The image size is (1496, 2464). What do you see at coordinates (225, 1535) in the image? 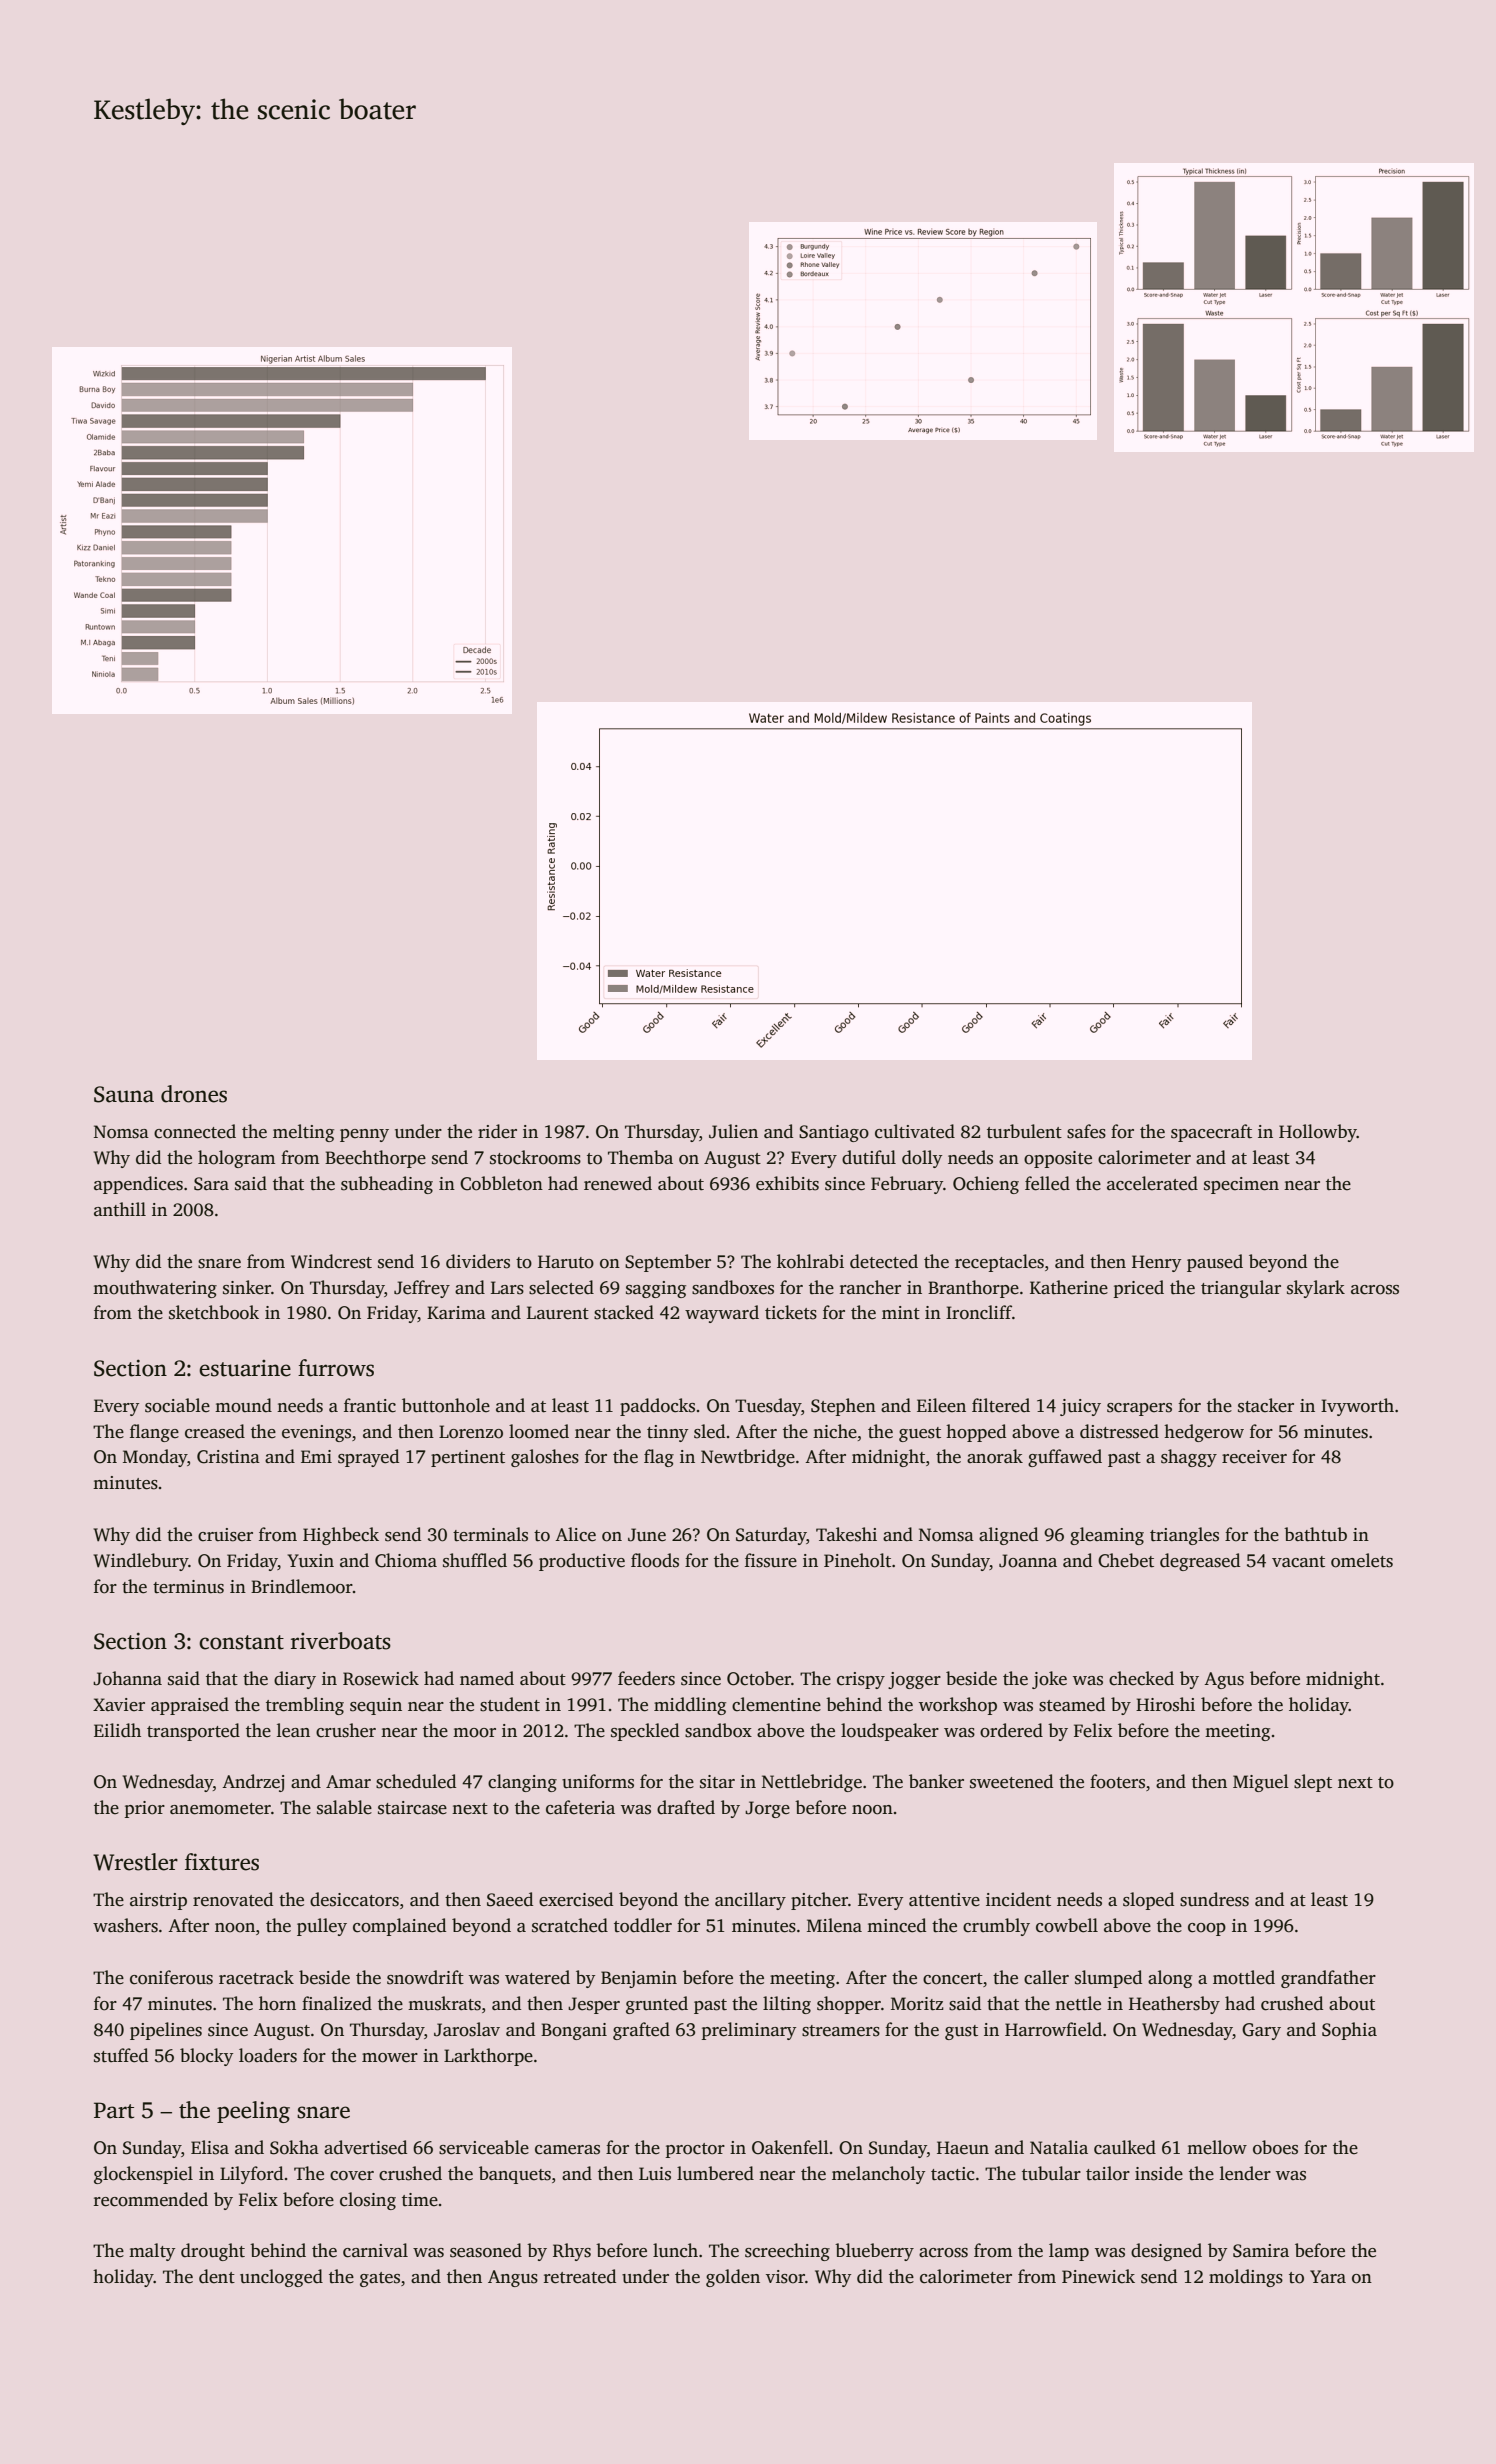
I see `cruiser` at bounding box center [225, 1535].
